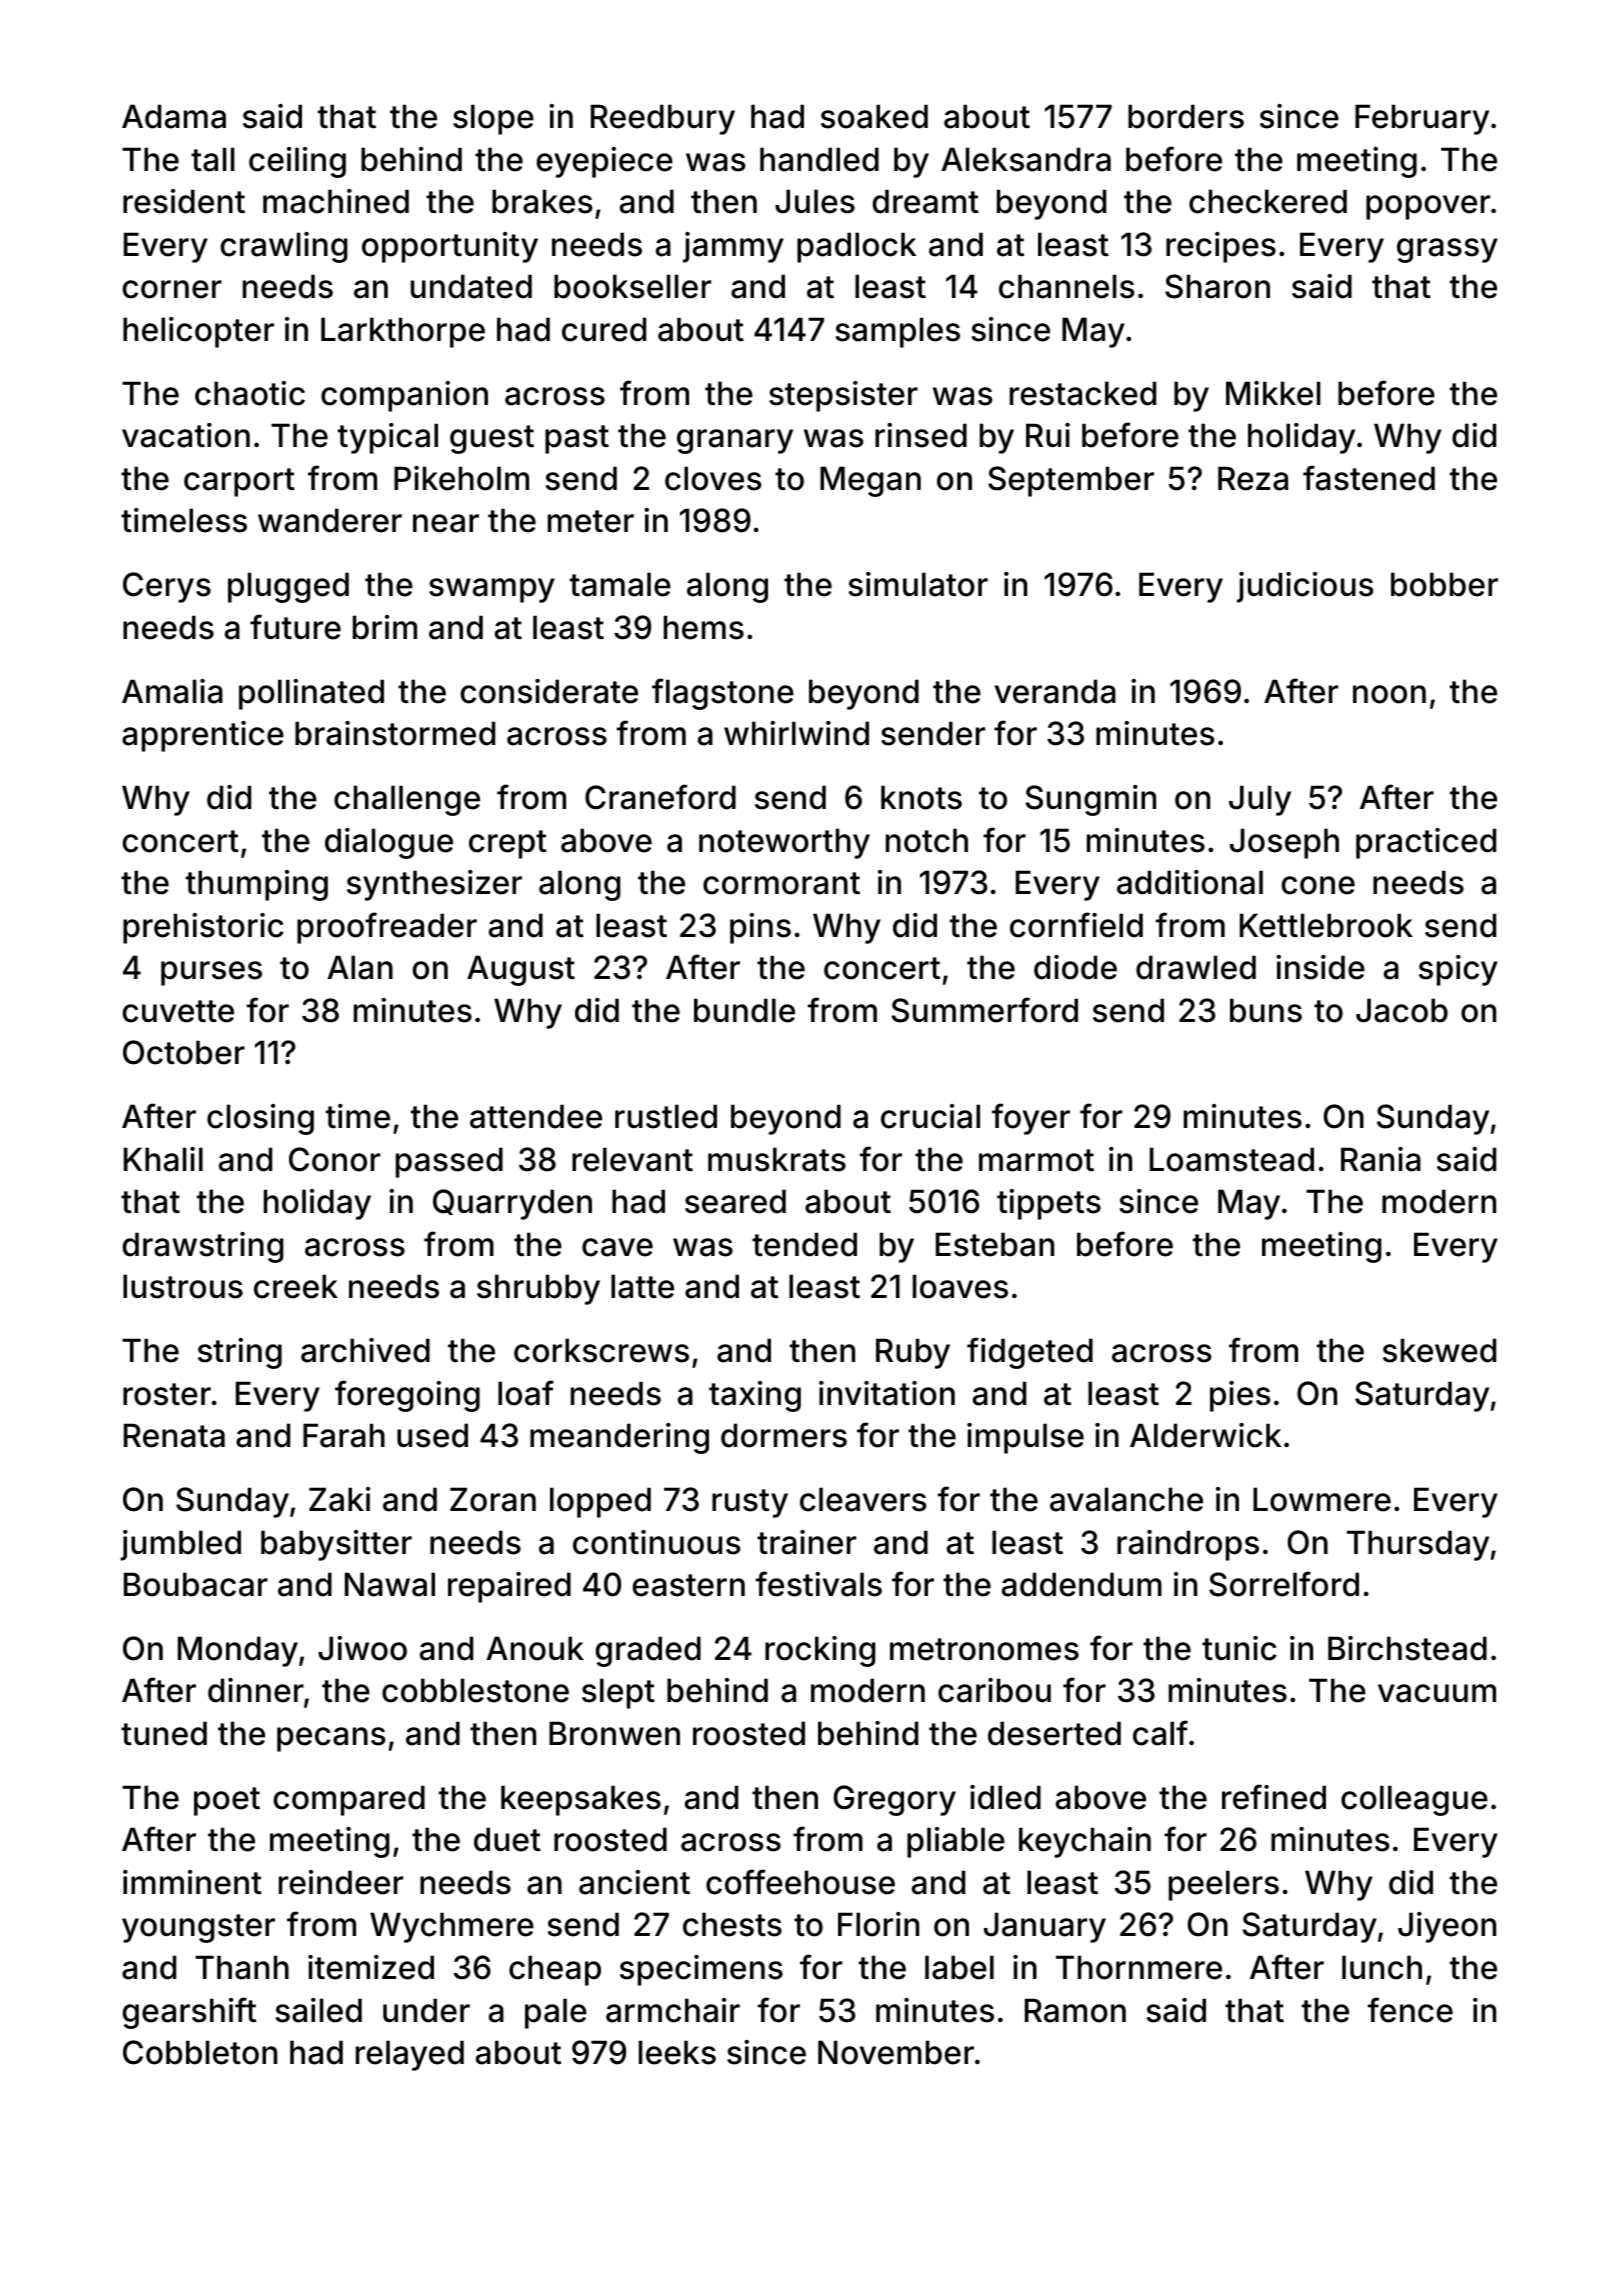 The height and width of the screenshot is (2292, 1620). Describe the element at coordinates (604, 329) in the screenshot. I see `cured` at that location.
